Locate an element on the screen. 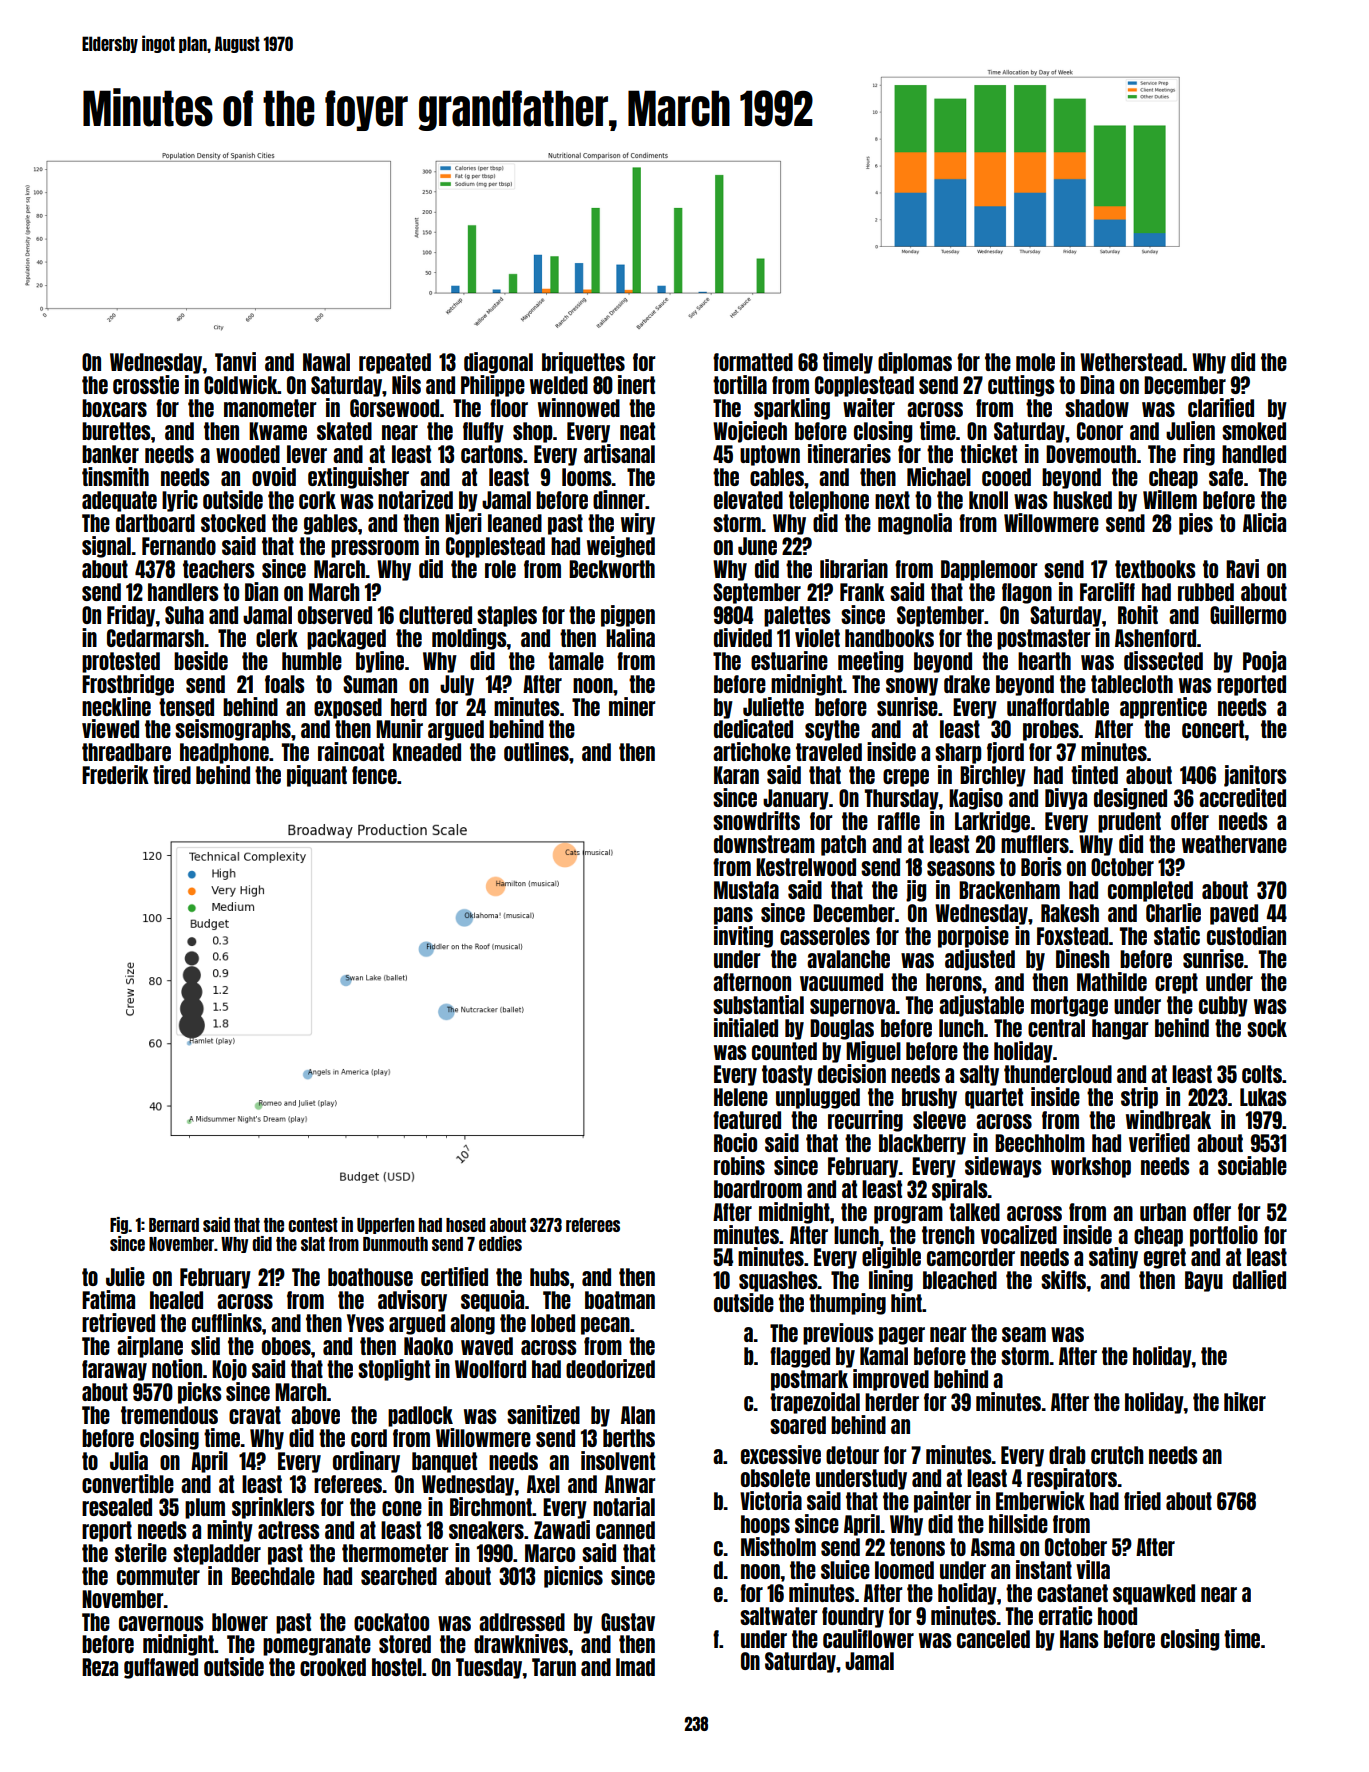 The image size is (1369, 1772). Helene is located at coordinates (741, 1097).
